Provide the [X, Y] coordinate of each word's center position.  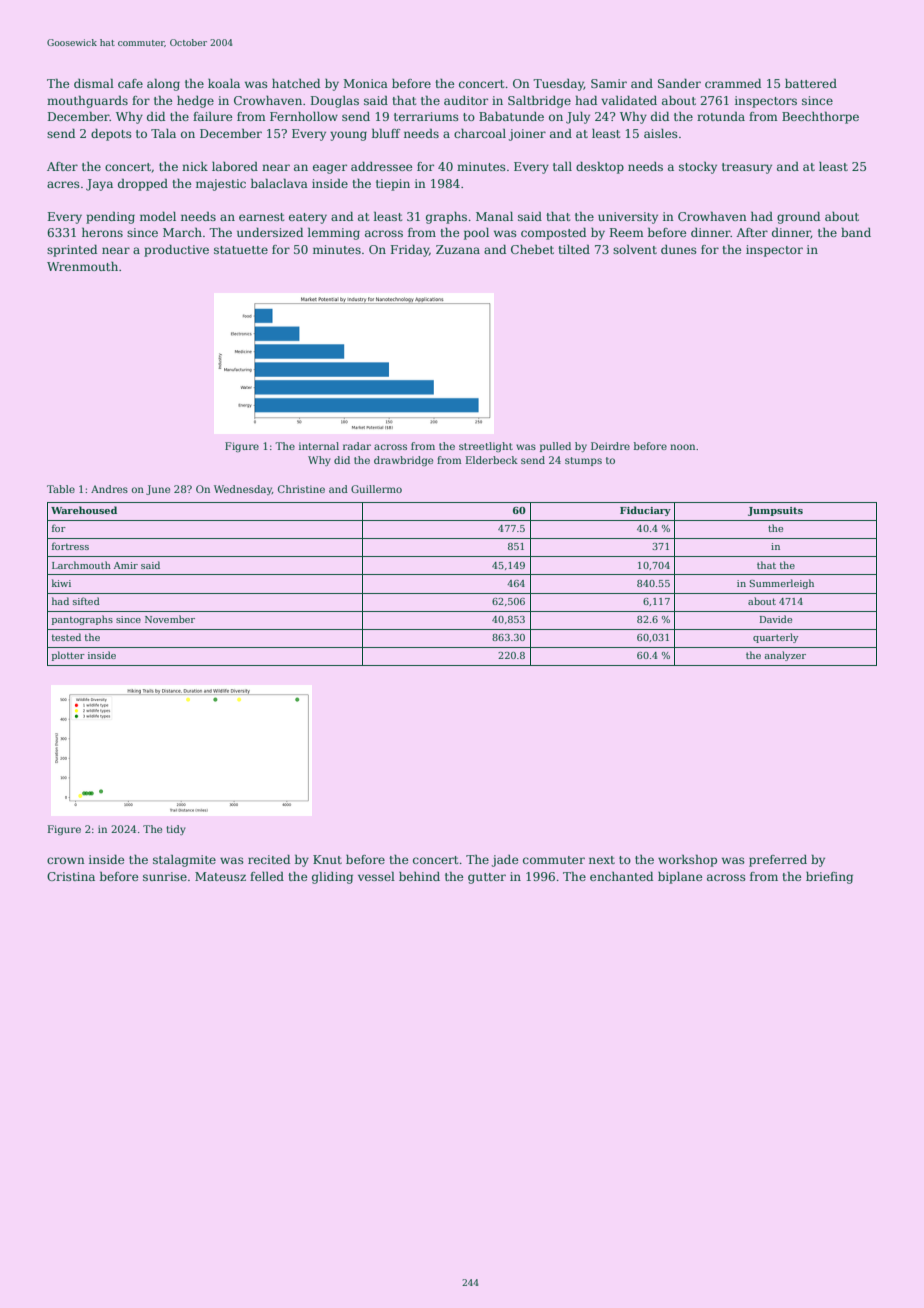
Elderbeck [492, 460]
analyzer [785, 656]
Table [61, 489]
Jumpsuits [775, 511]
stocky [698, 168]
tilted [574, 249]
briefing [829, 878]
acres [63, 184]
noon [682, 447]
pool [476, 234]
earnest [261, 217]
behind [419, 876]
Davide [775, 619]
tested [66, 637]
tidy [176, 830]
